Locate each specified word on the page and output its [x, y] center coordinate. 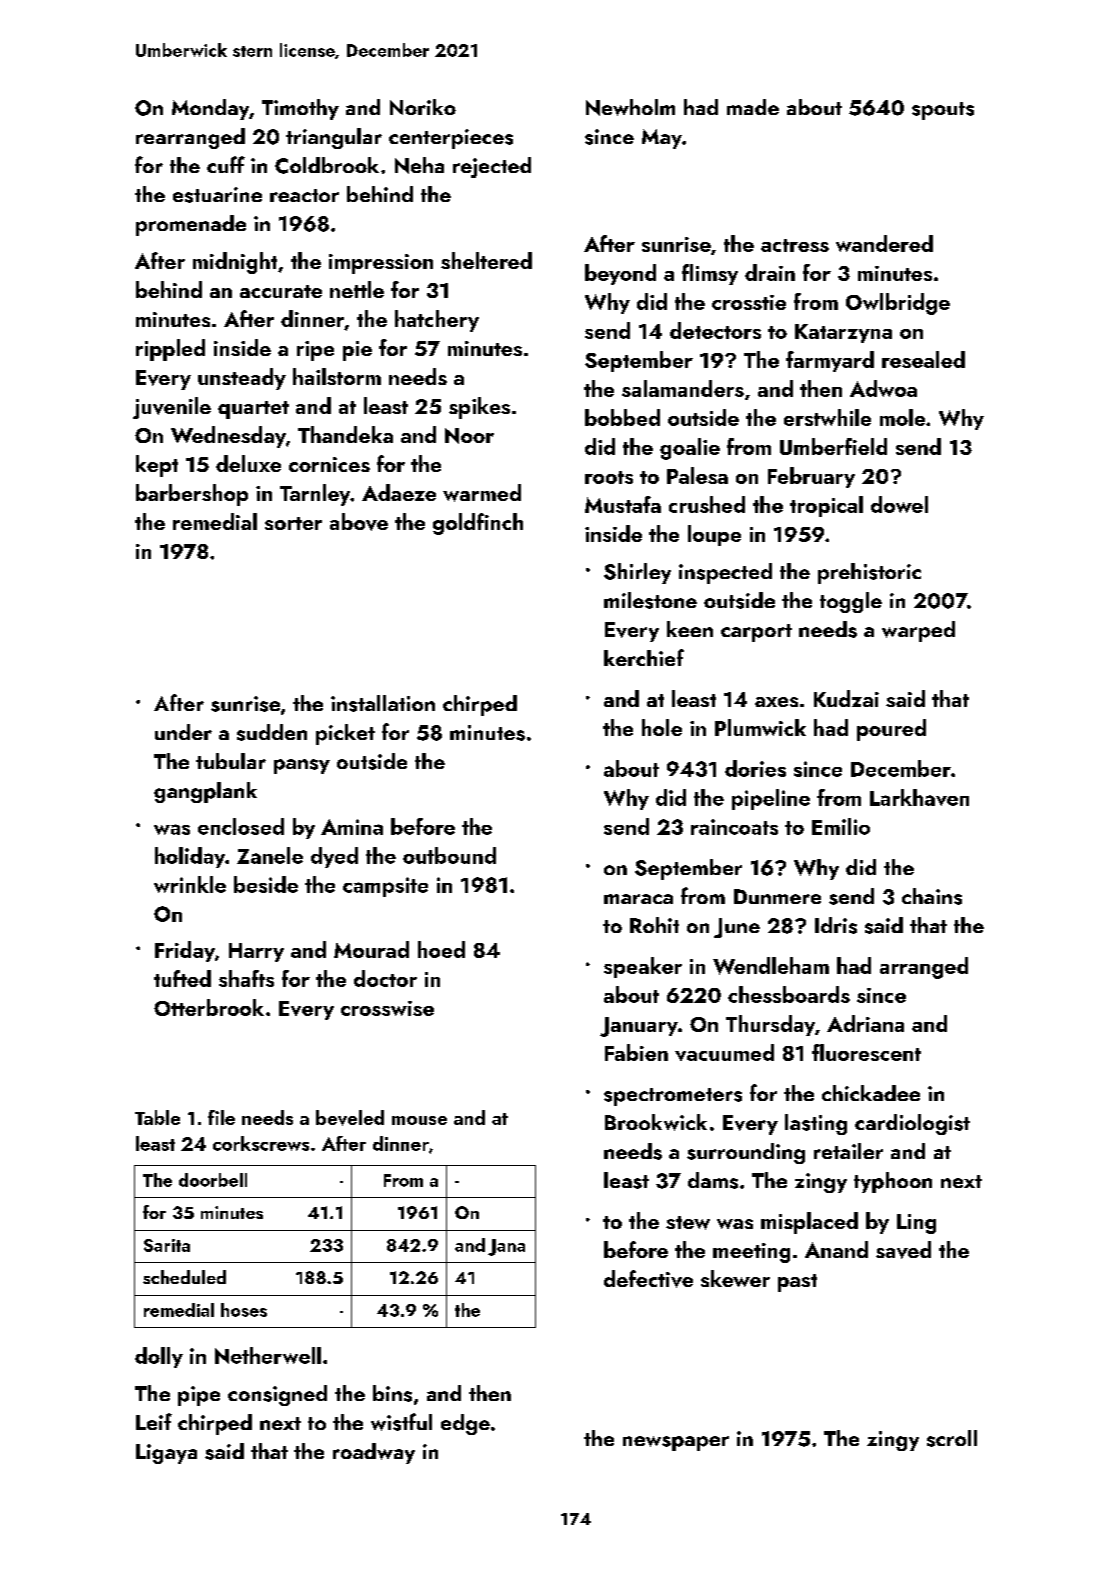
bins [392, 1393]
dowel [899, 504]
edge [465, 1424]
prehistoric [869, 573]
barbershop [192, 495]
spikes [479, 408]
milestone [650, 600]
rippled [170, 350]
